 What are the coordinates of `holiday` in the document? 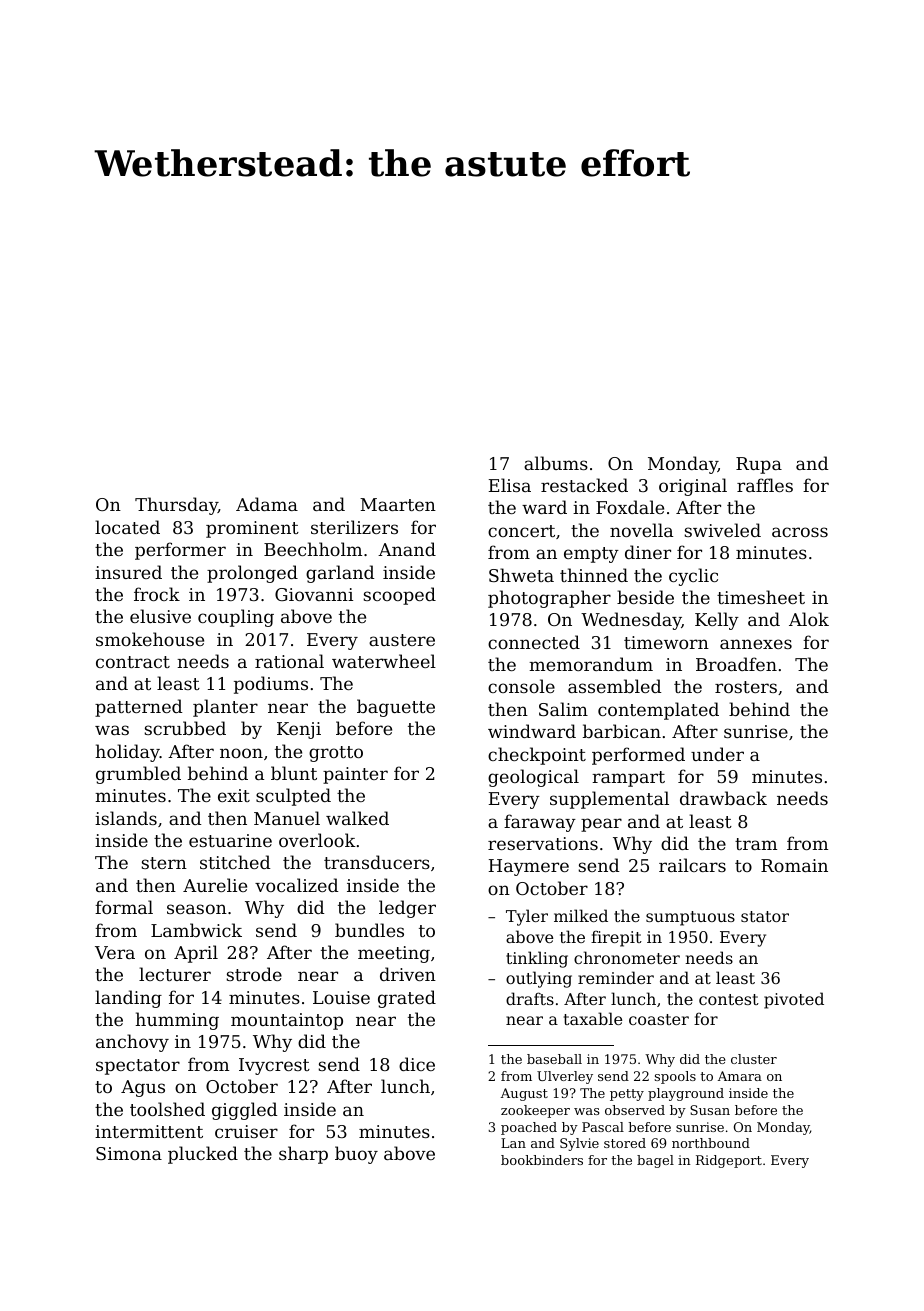 It's located at (127, 753).
